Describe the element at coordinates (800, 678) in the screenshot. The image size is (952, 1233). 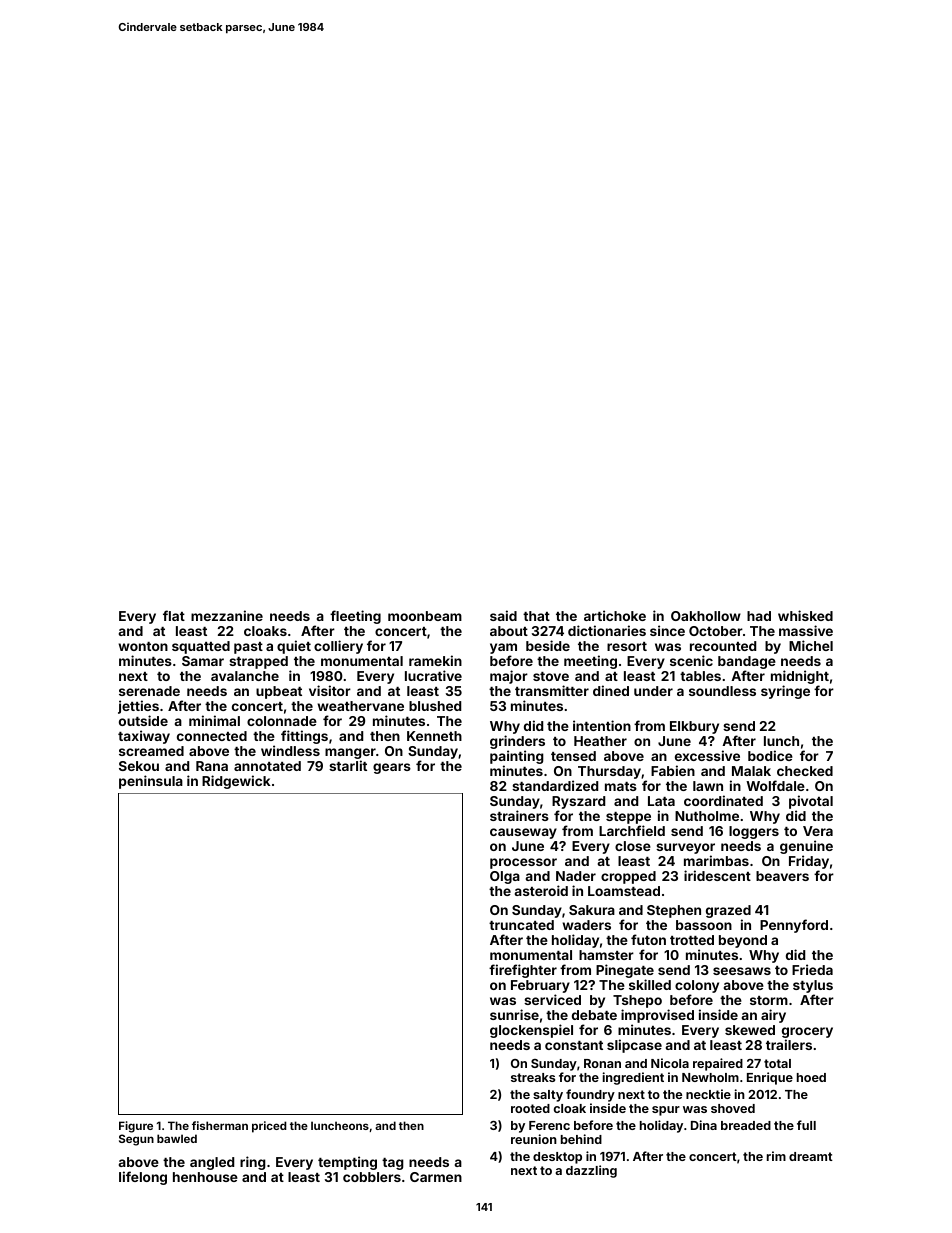
I see `midnight` at that location.
